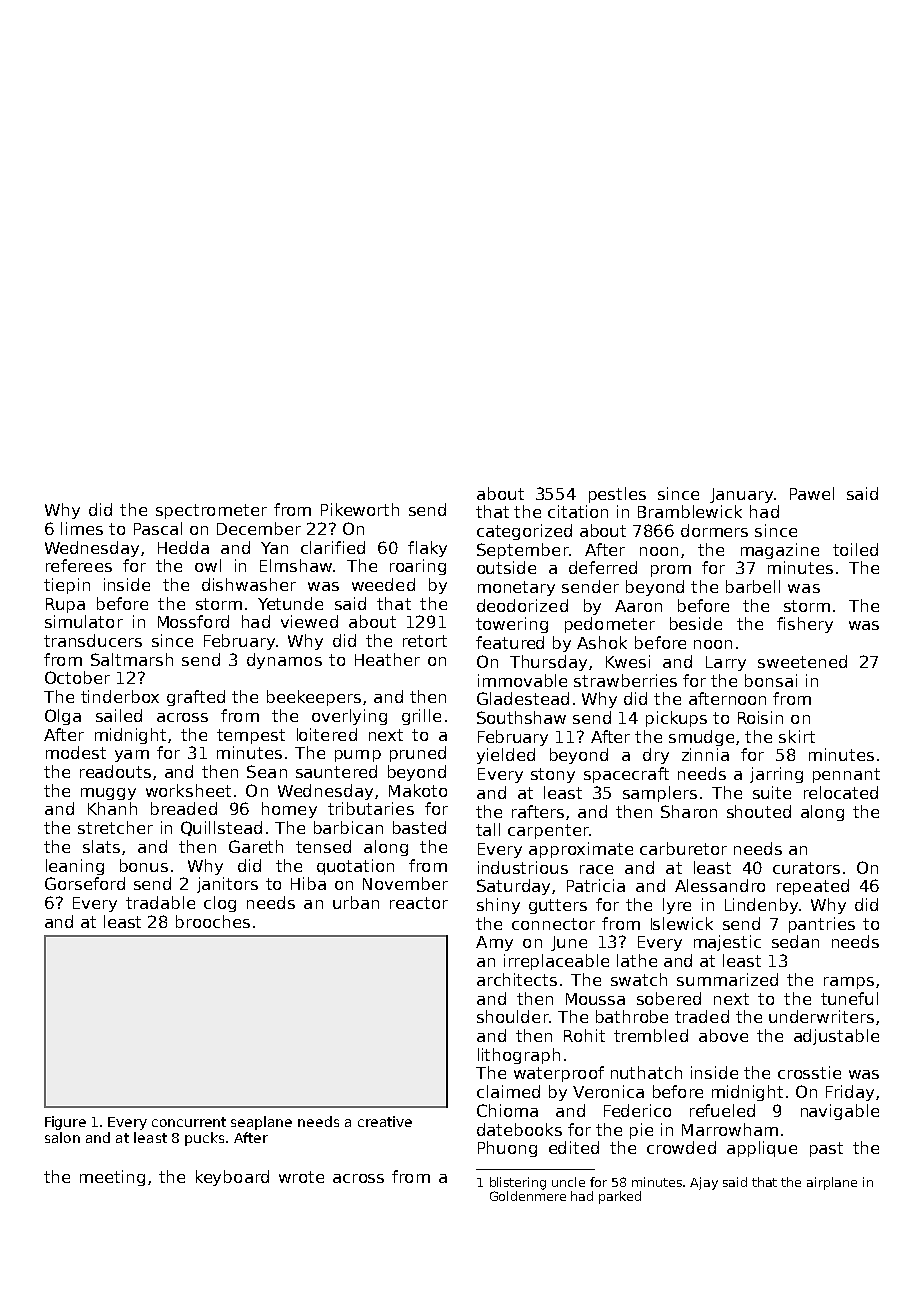 The height and width of the page is (1308, 924). I want to click on ramps, so click(849, 983).
